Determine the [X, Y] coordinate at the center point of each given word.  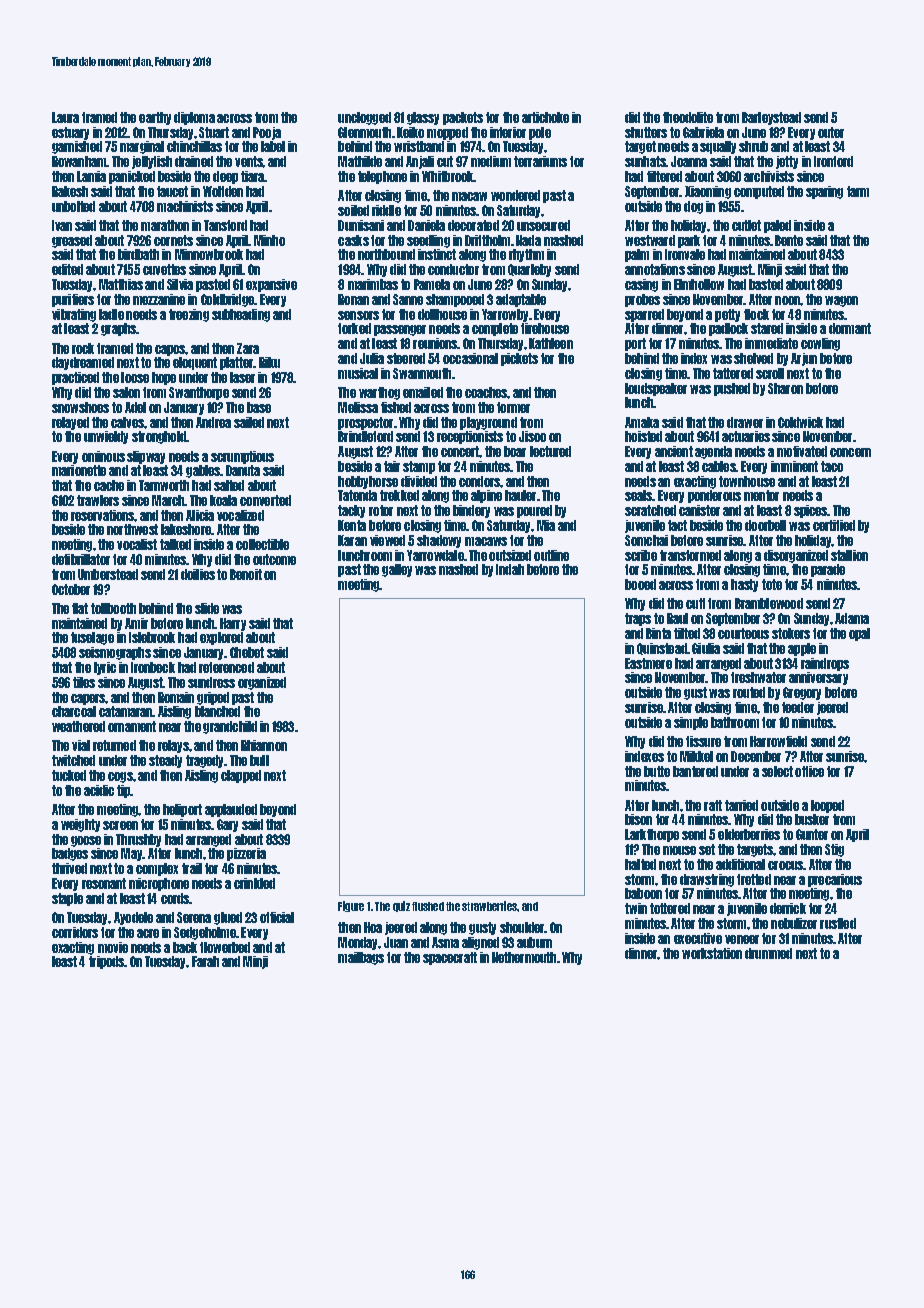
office [809, 771]
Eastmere [648, 663]
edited [67, 269]
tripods [107, 962]
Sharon [785, 388]
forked [354, 328]
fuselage [92, 638]
